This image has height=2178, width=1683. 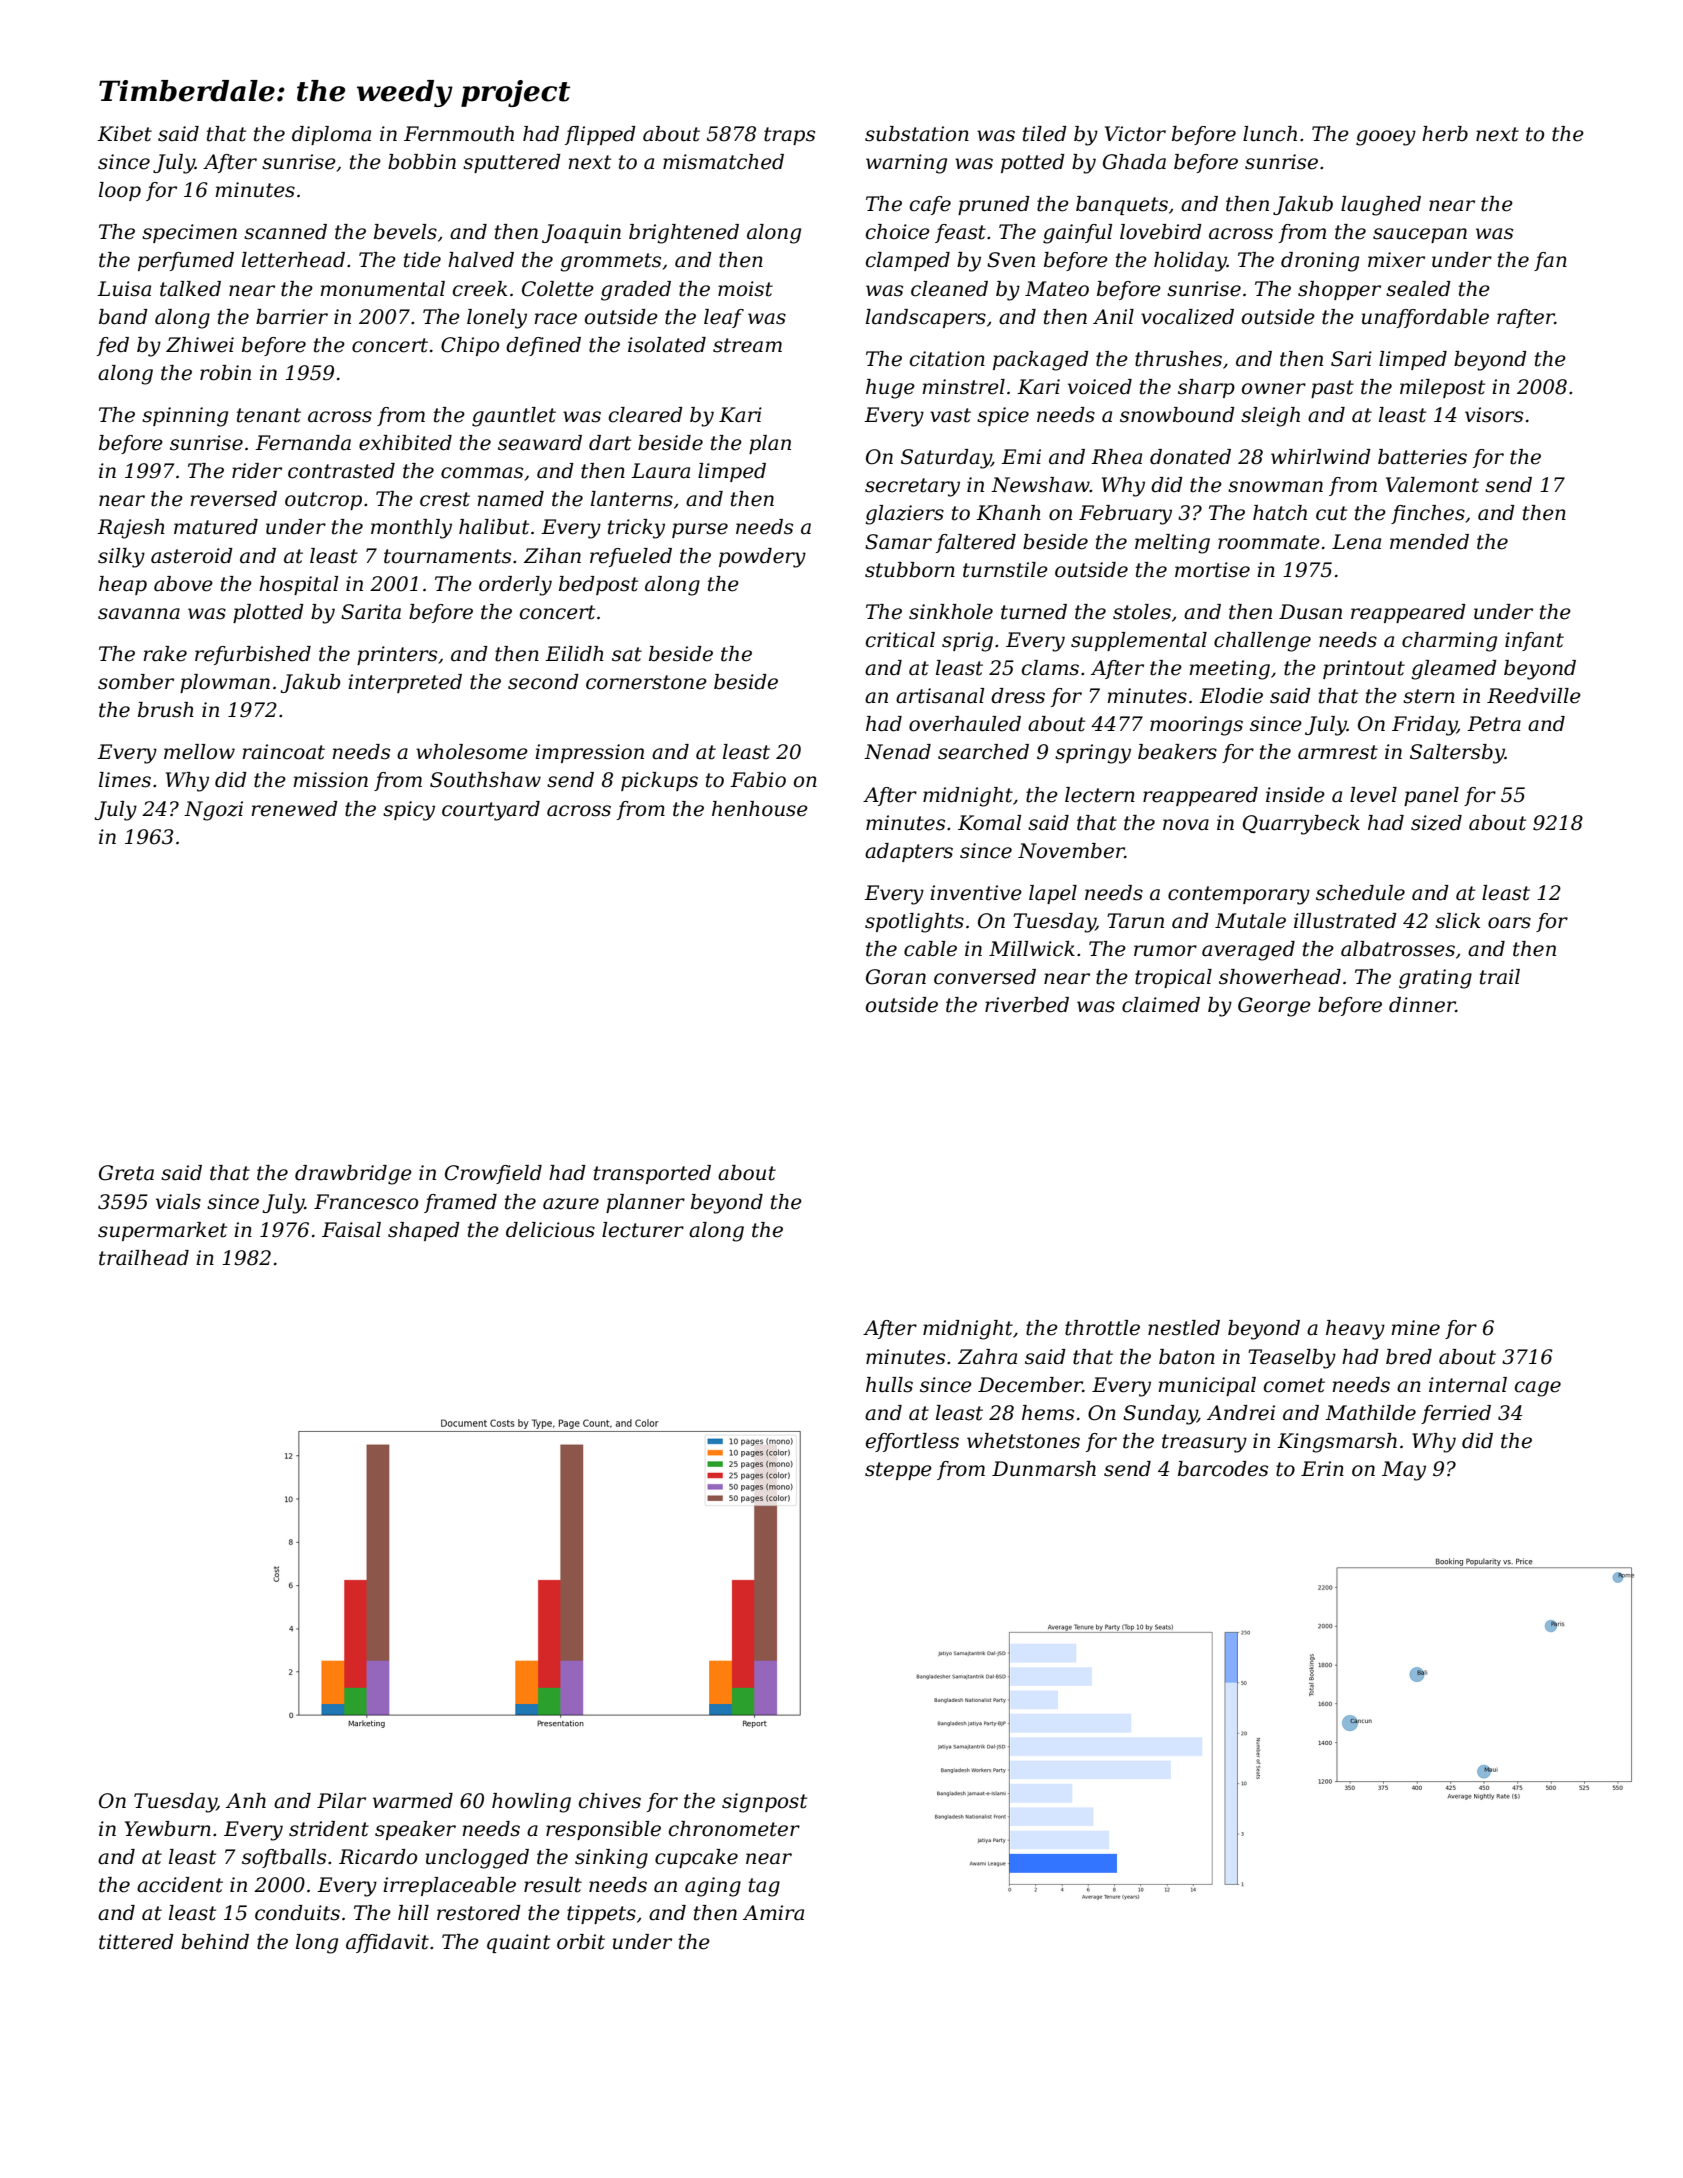 I want to click on steppe, so click(x=898, y=1471).
